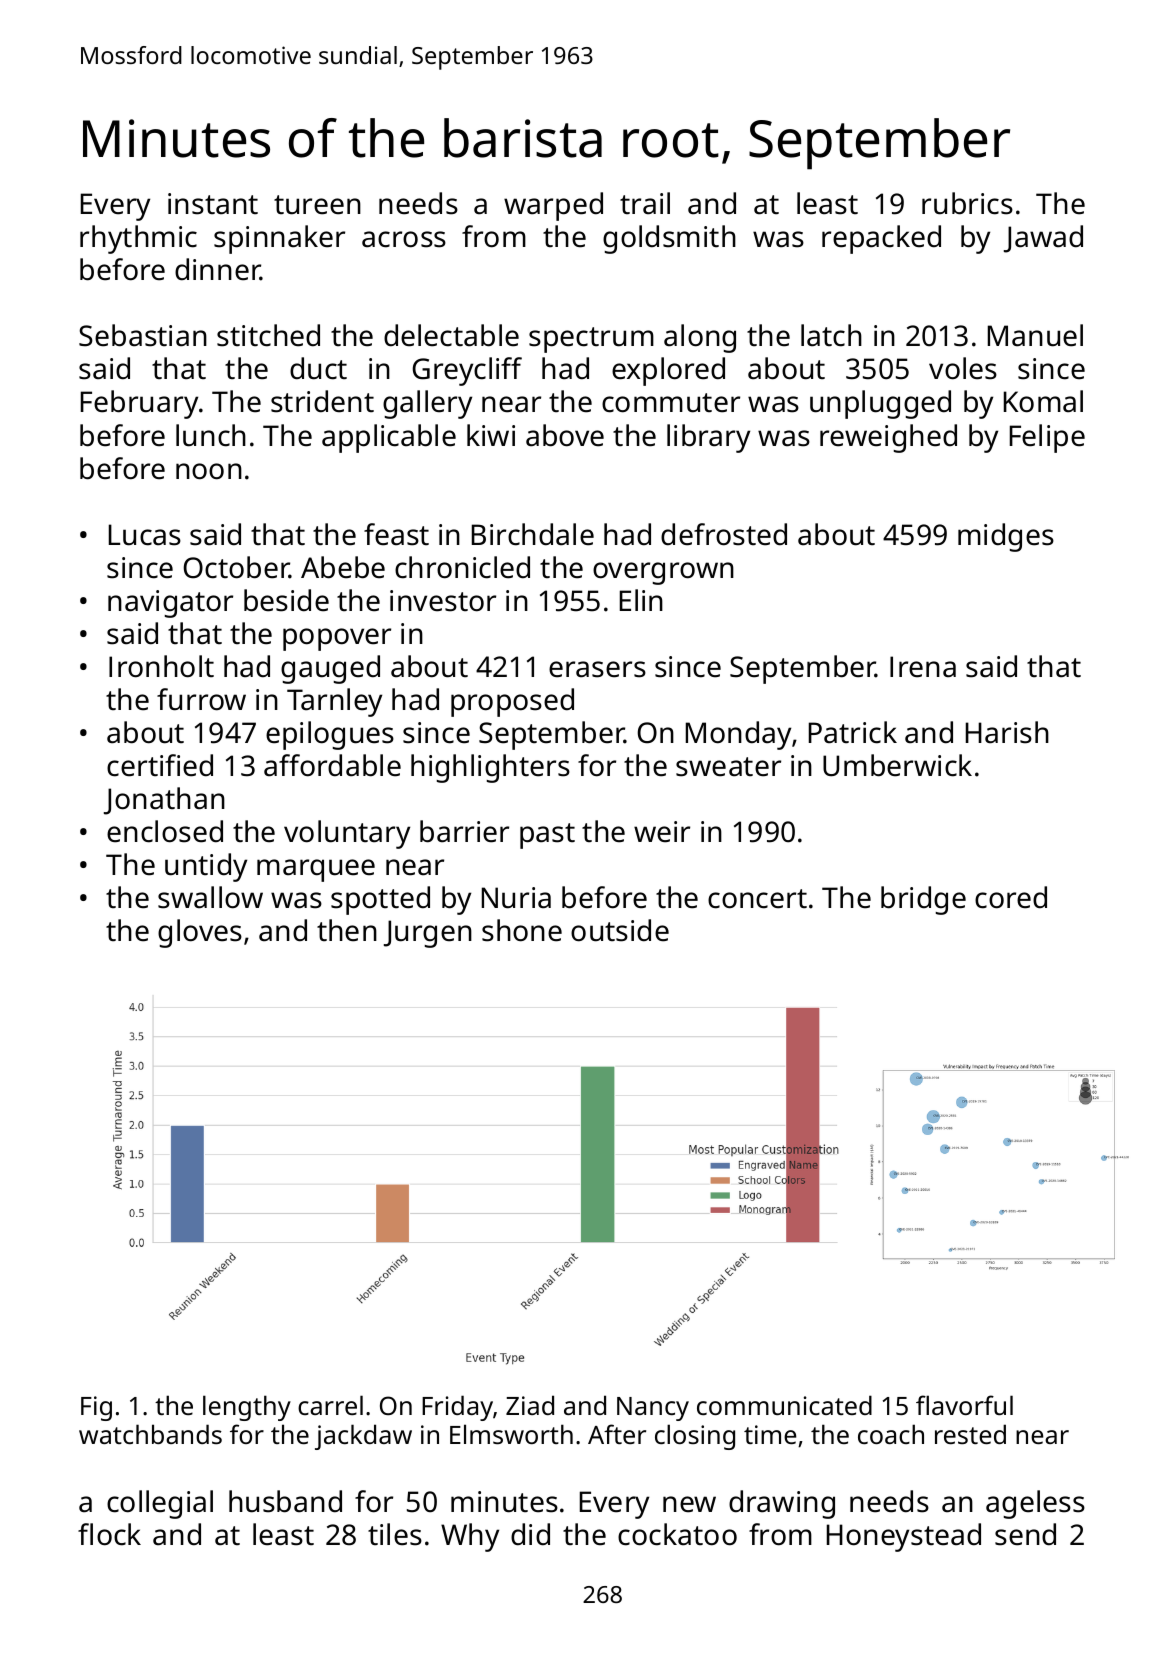 Image resolution: width=1165 pixels, height=1654 pixels. I want to click on then, so click(347, 930).
